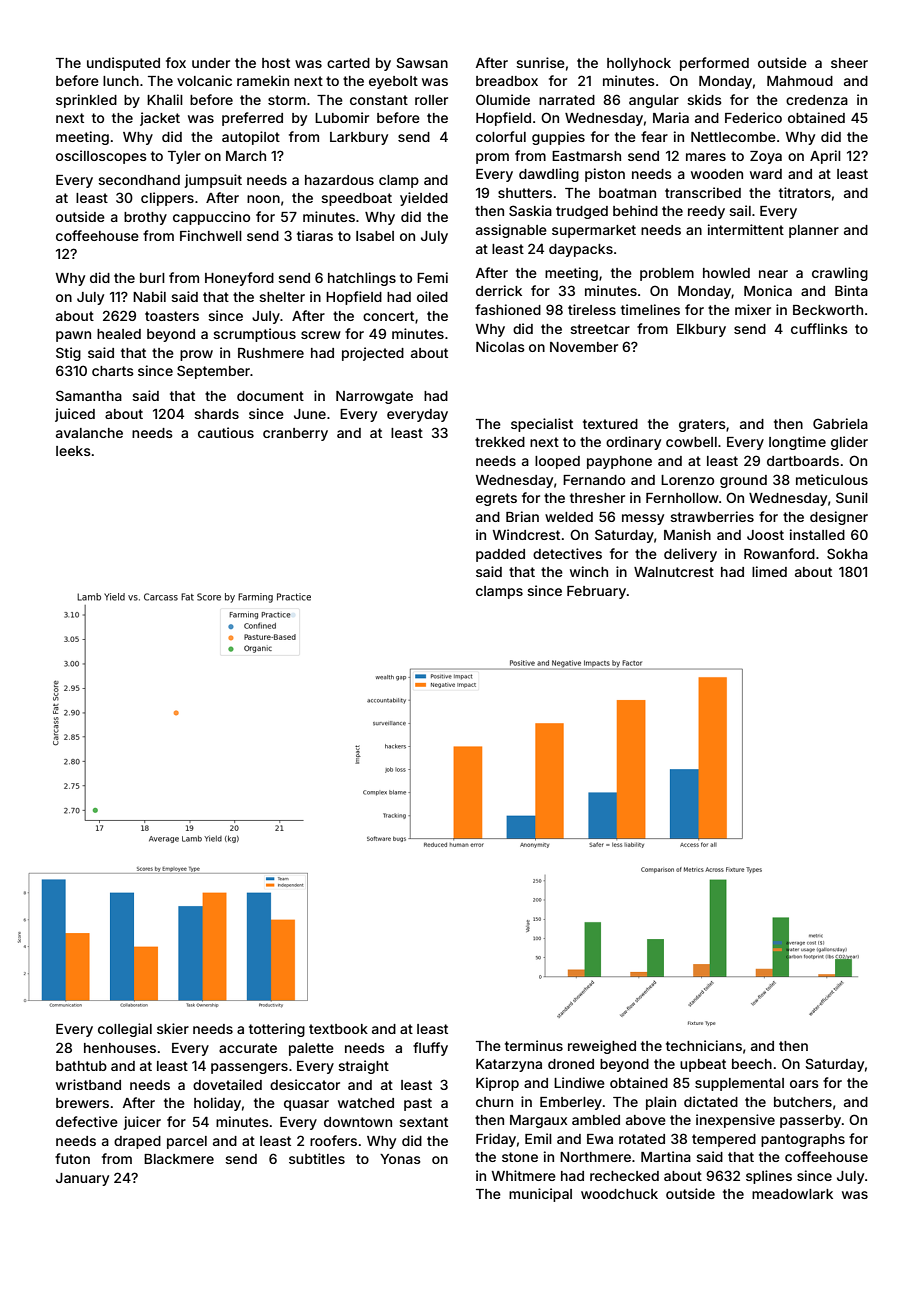 Image resolution: width=924 pixels, height=1308 pixels. Describe the element at coordinates (851, 290) in the screenshot. I see `Binta` at that location.
